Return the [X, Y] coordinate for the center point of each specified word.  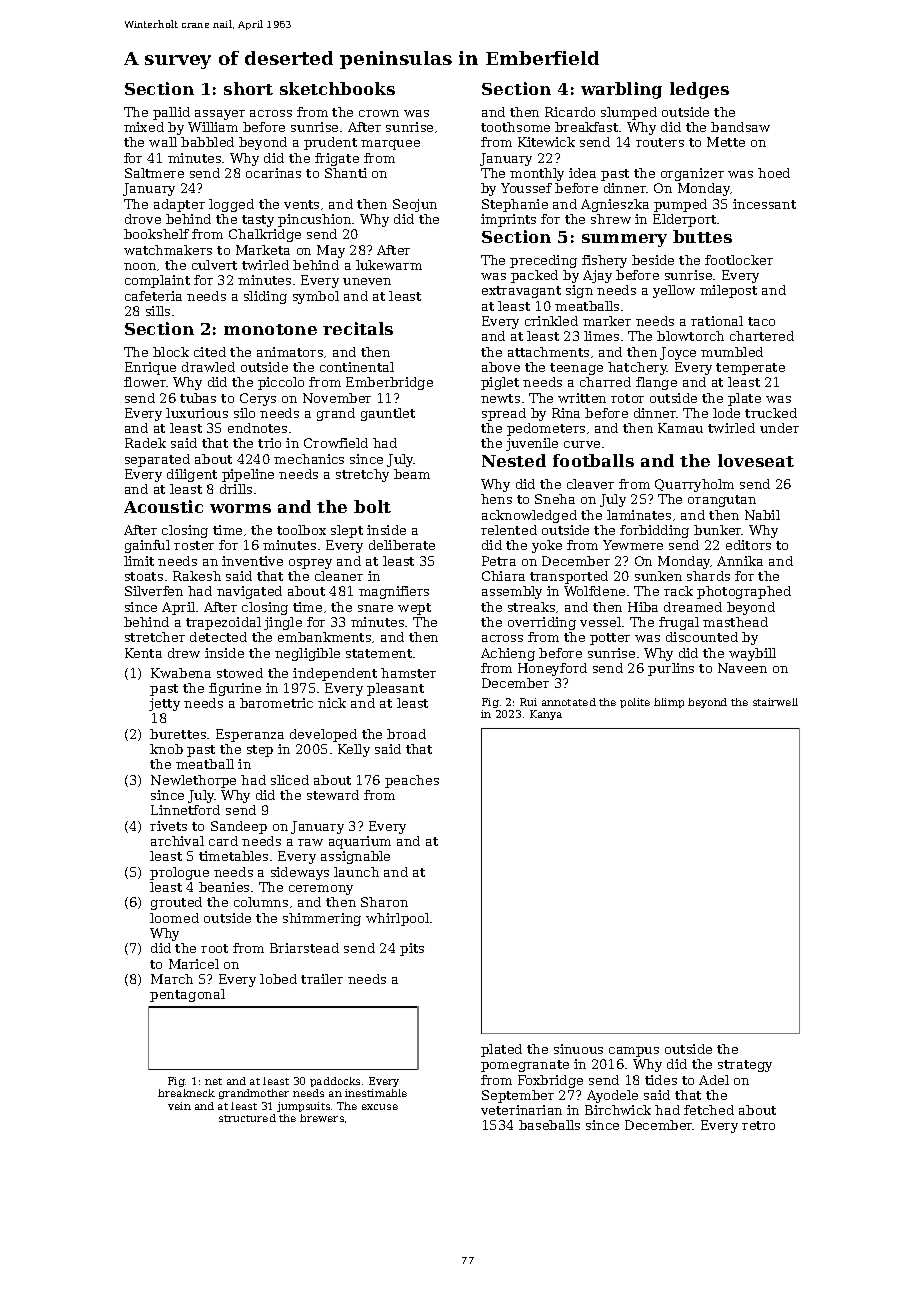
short [248, 88]
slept [347, 531]
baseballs [549, 1125]
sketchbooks [337, 88]
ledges [699, 90]
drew [184, 653]
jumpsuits [303, 1107]
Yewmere [633, 545]
